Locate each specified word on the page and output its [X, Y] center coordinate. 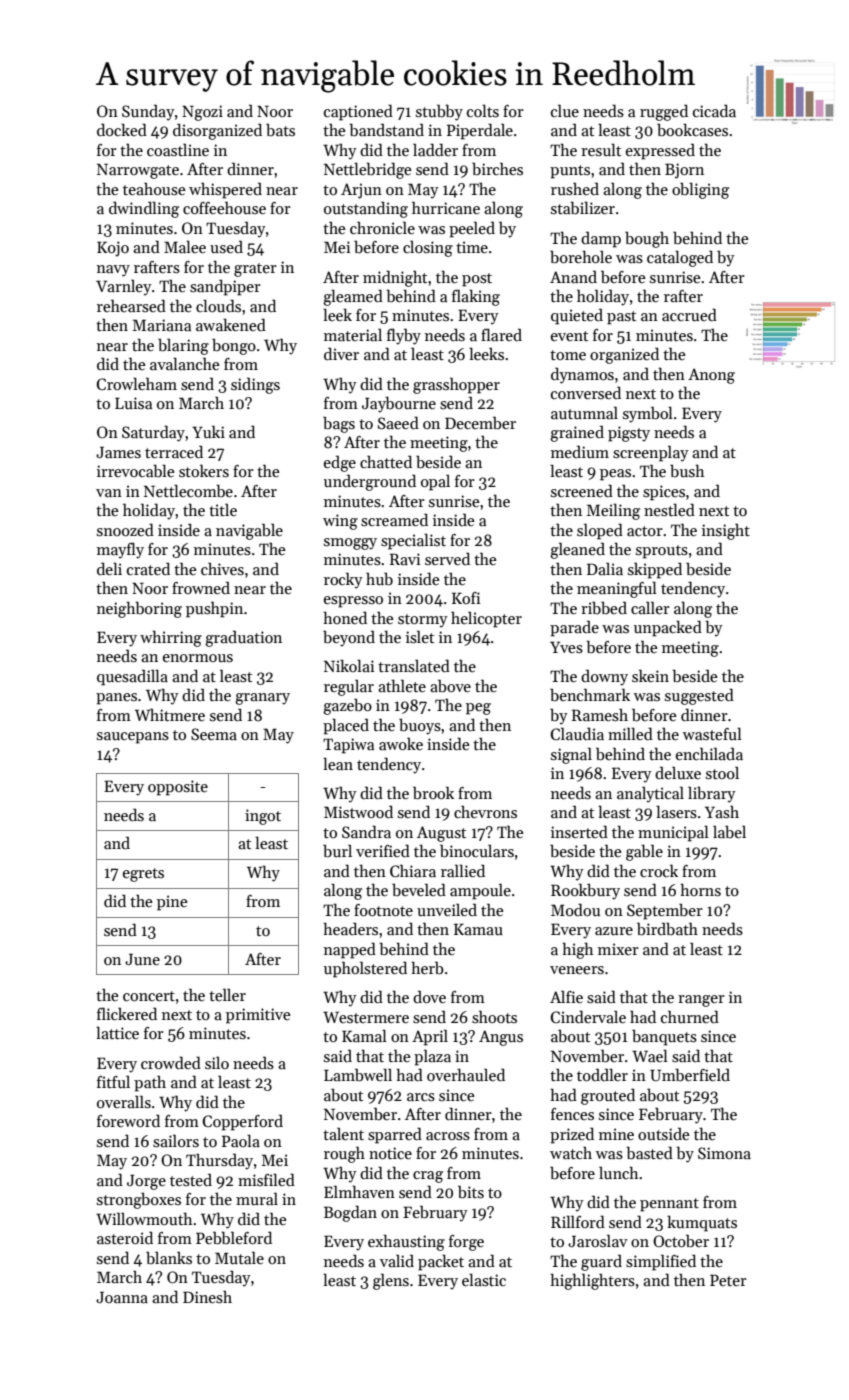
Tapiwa [348, 746]
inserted [579, 831]
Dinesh [207, 1297]
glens [391, 1281]
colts [483, 110]
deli [109, 568]
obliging [700, 190]
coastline [178, 149]
